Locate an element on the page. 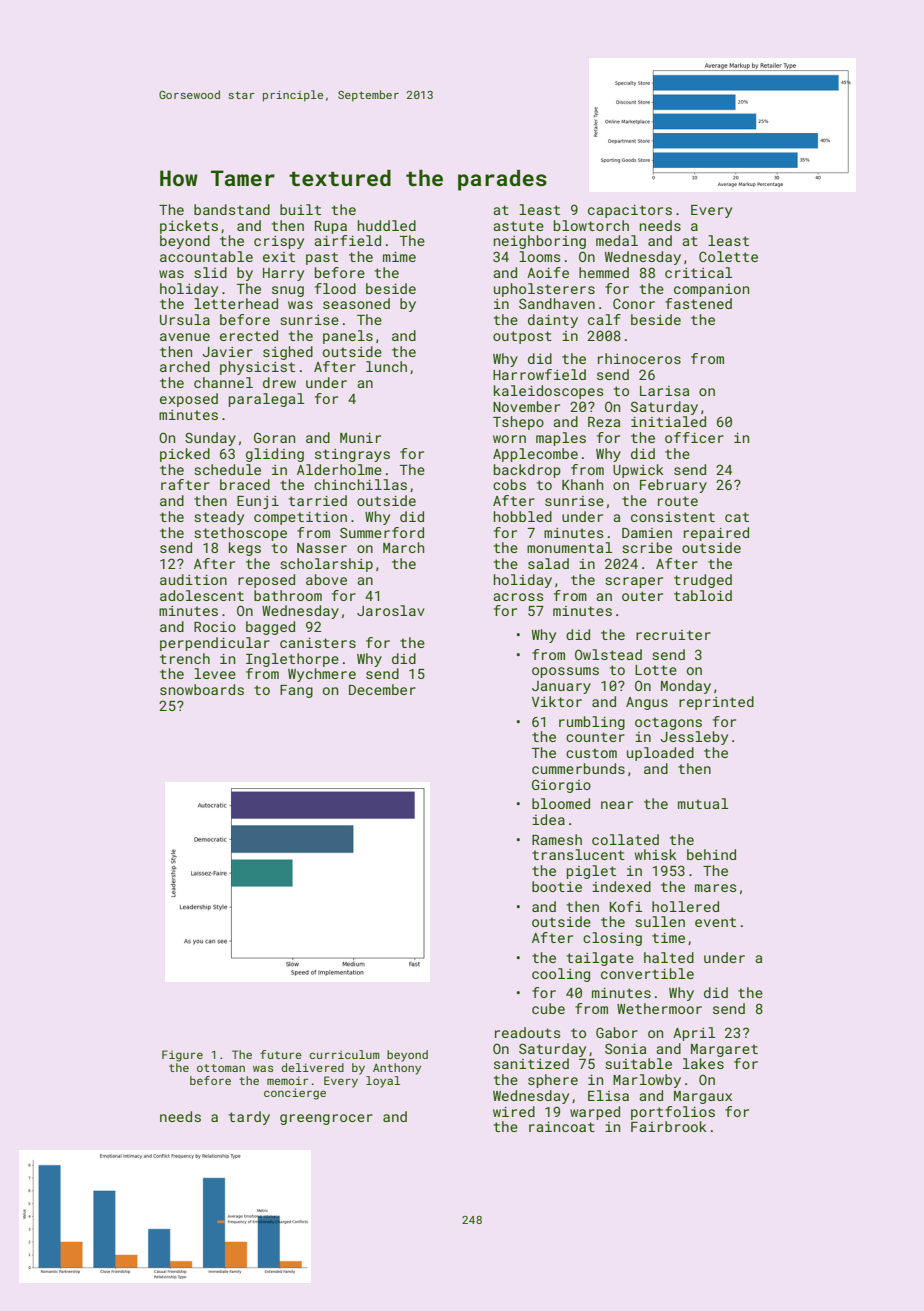  idea is located at coordinates (548, 819).
